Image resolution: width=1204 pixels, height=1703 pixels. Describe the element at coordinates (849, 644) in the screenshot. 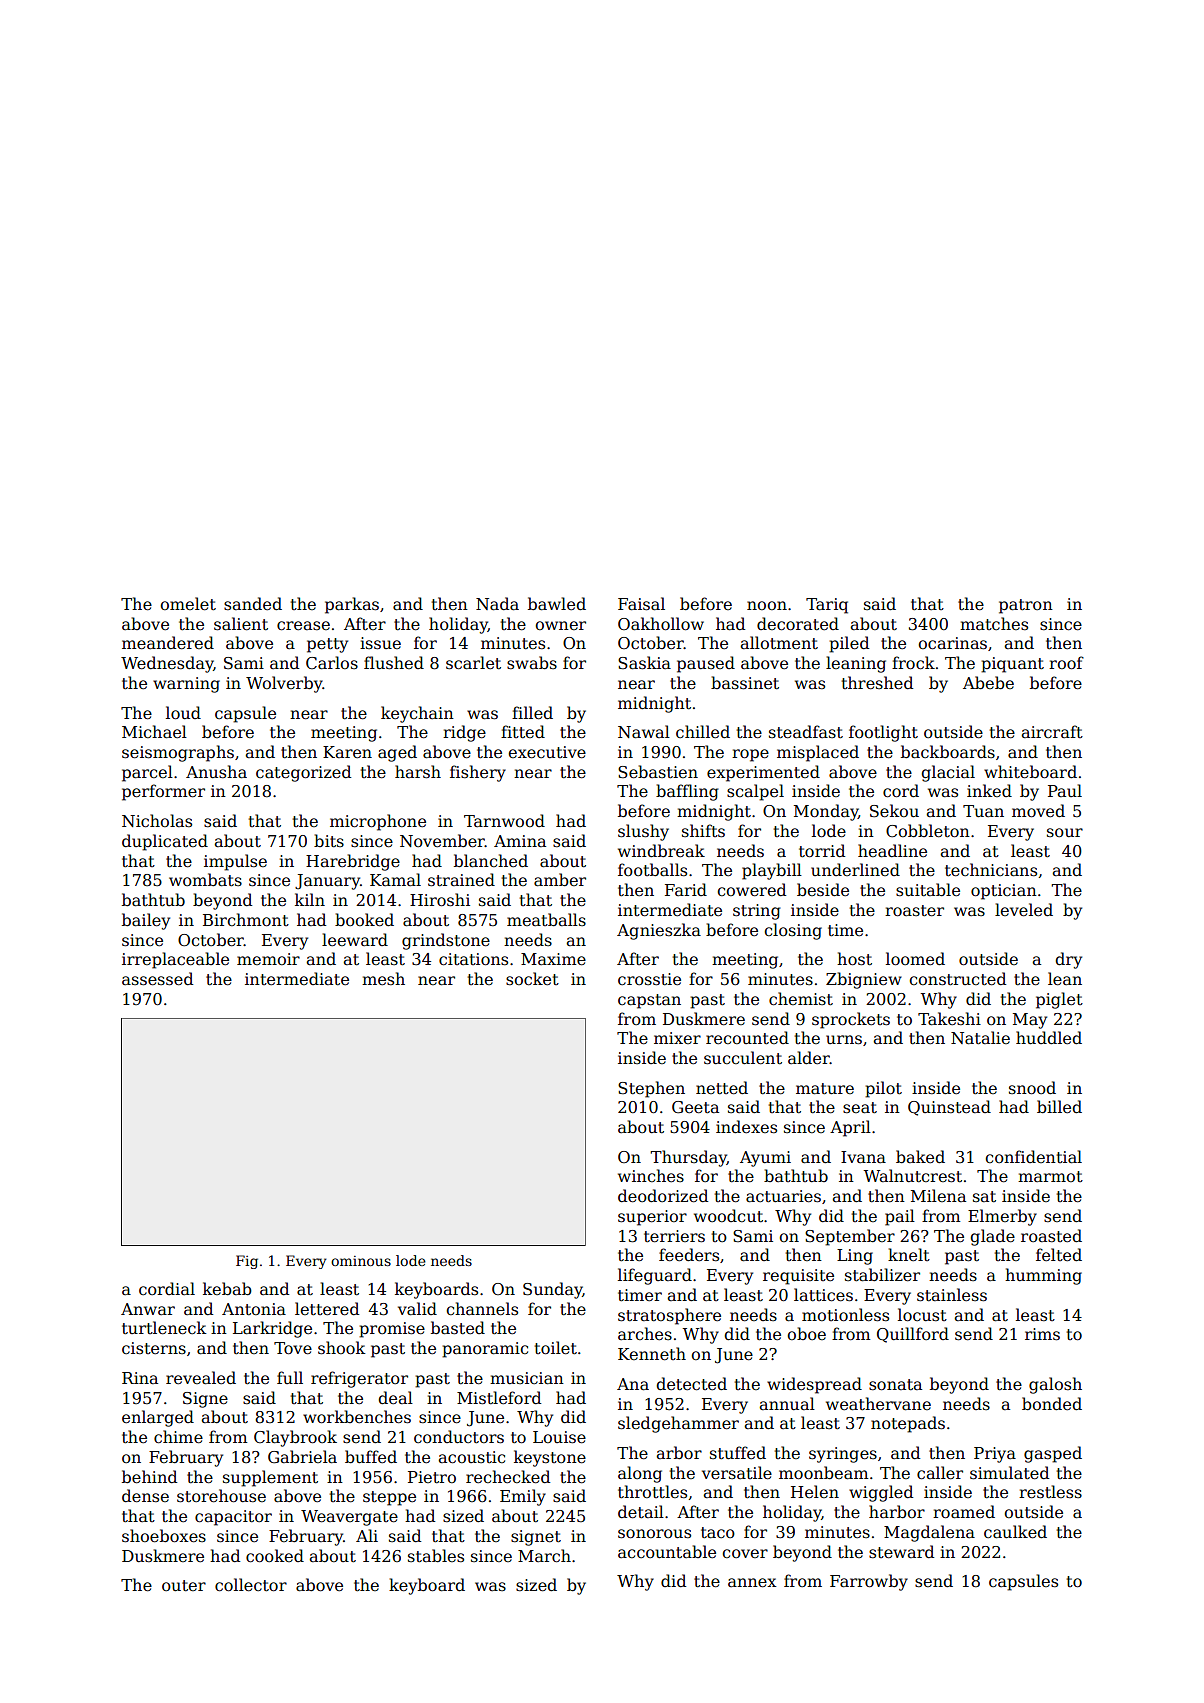

I see `piled` at that location.
